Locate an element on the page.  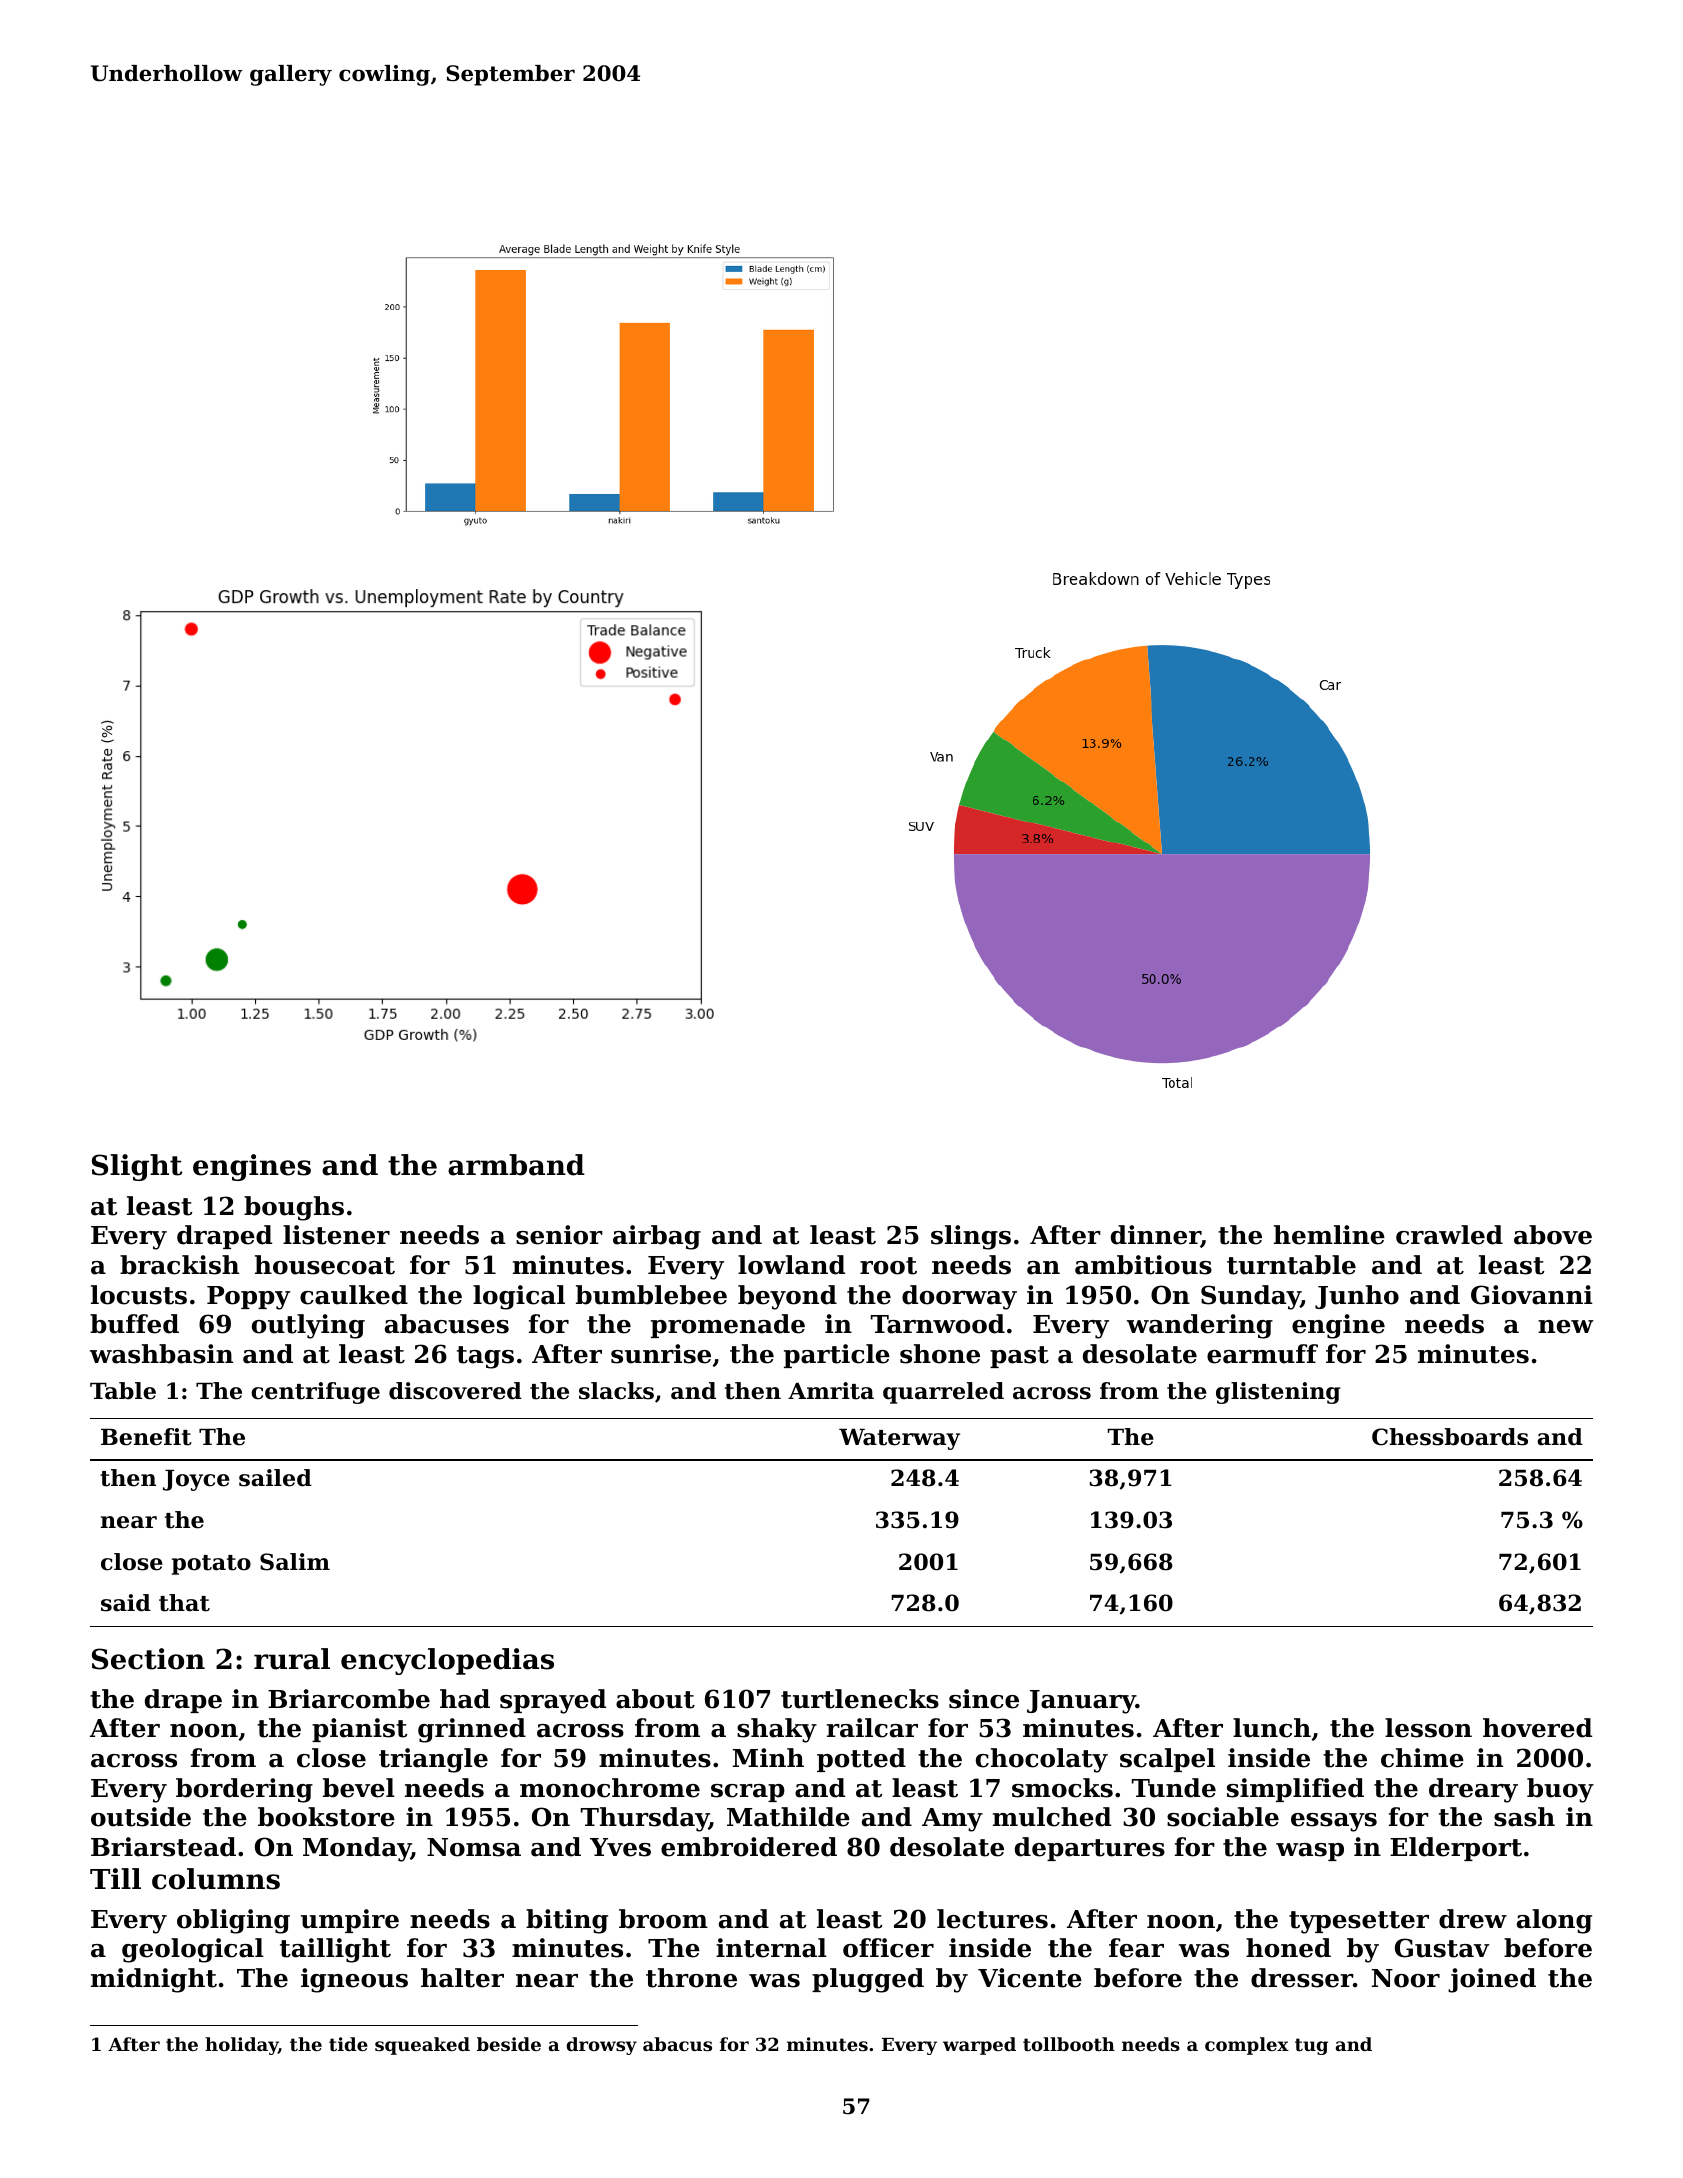
since is located at coordinates (984, 1699).
